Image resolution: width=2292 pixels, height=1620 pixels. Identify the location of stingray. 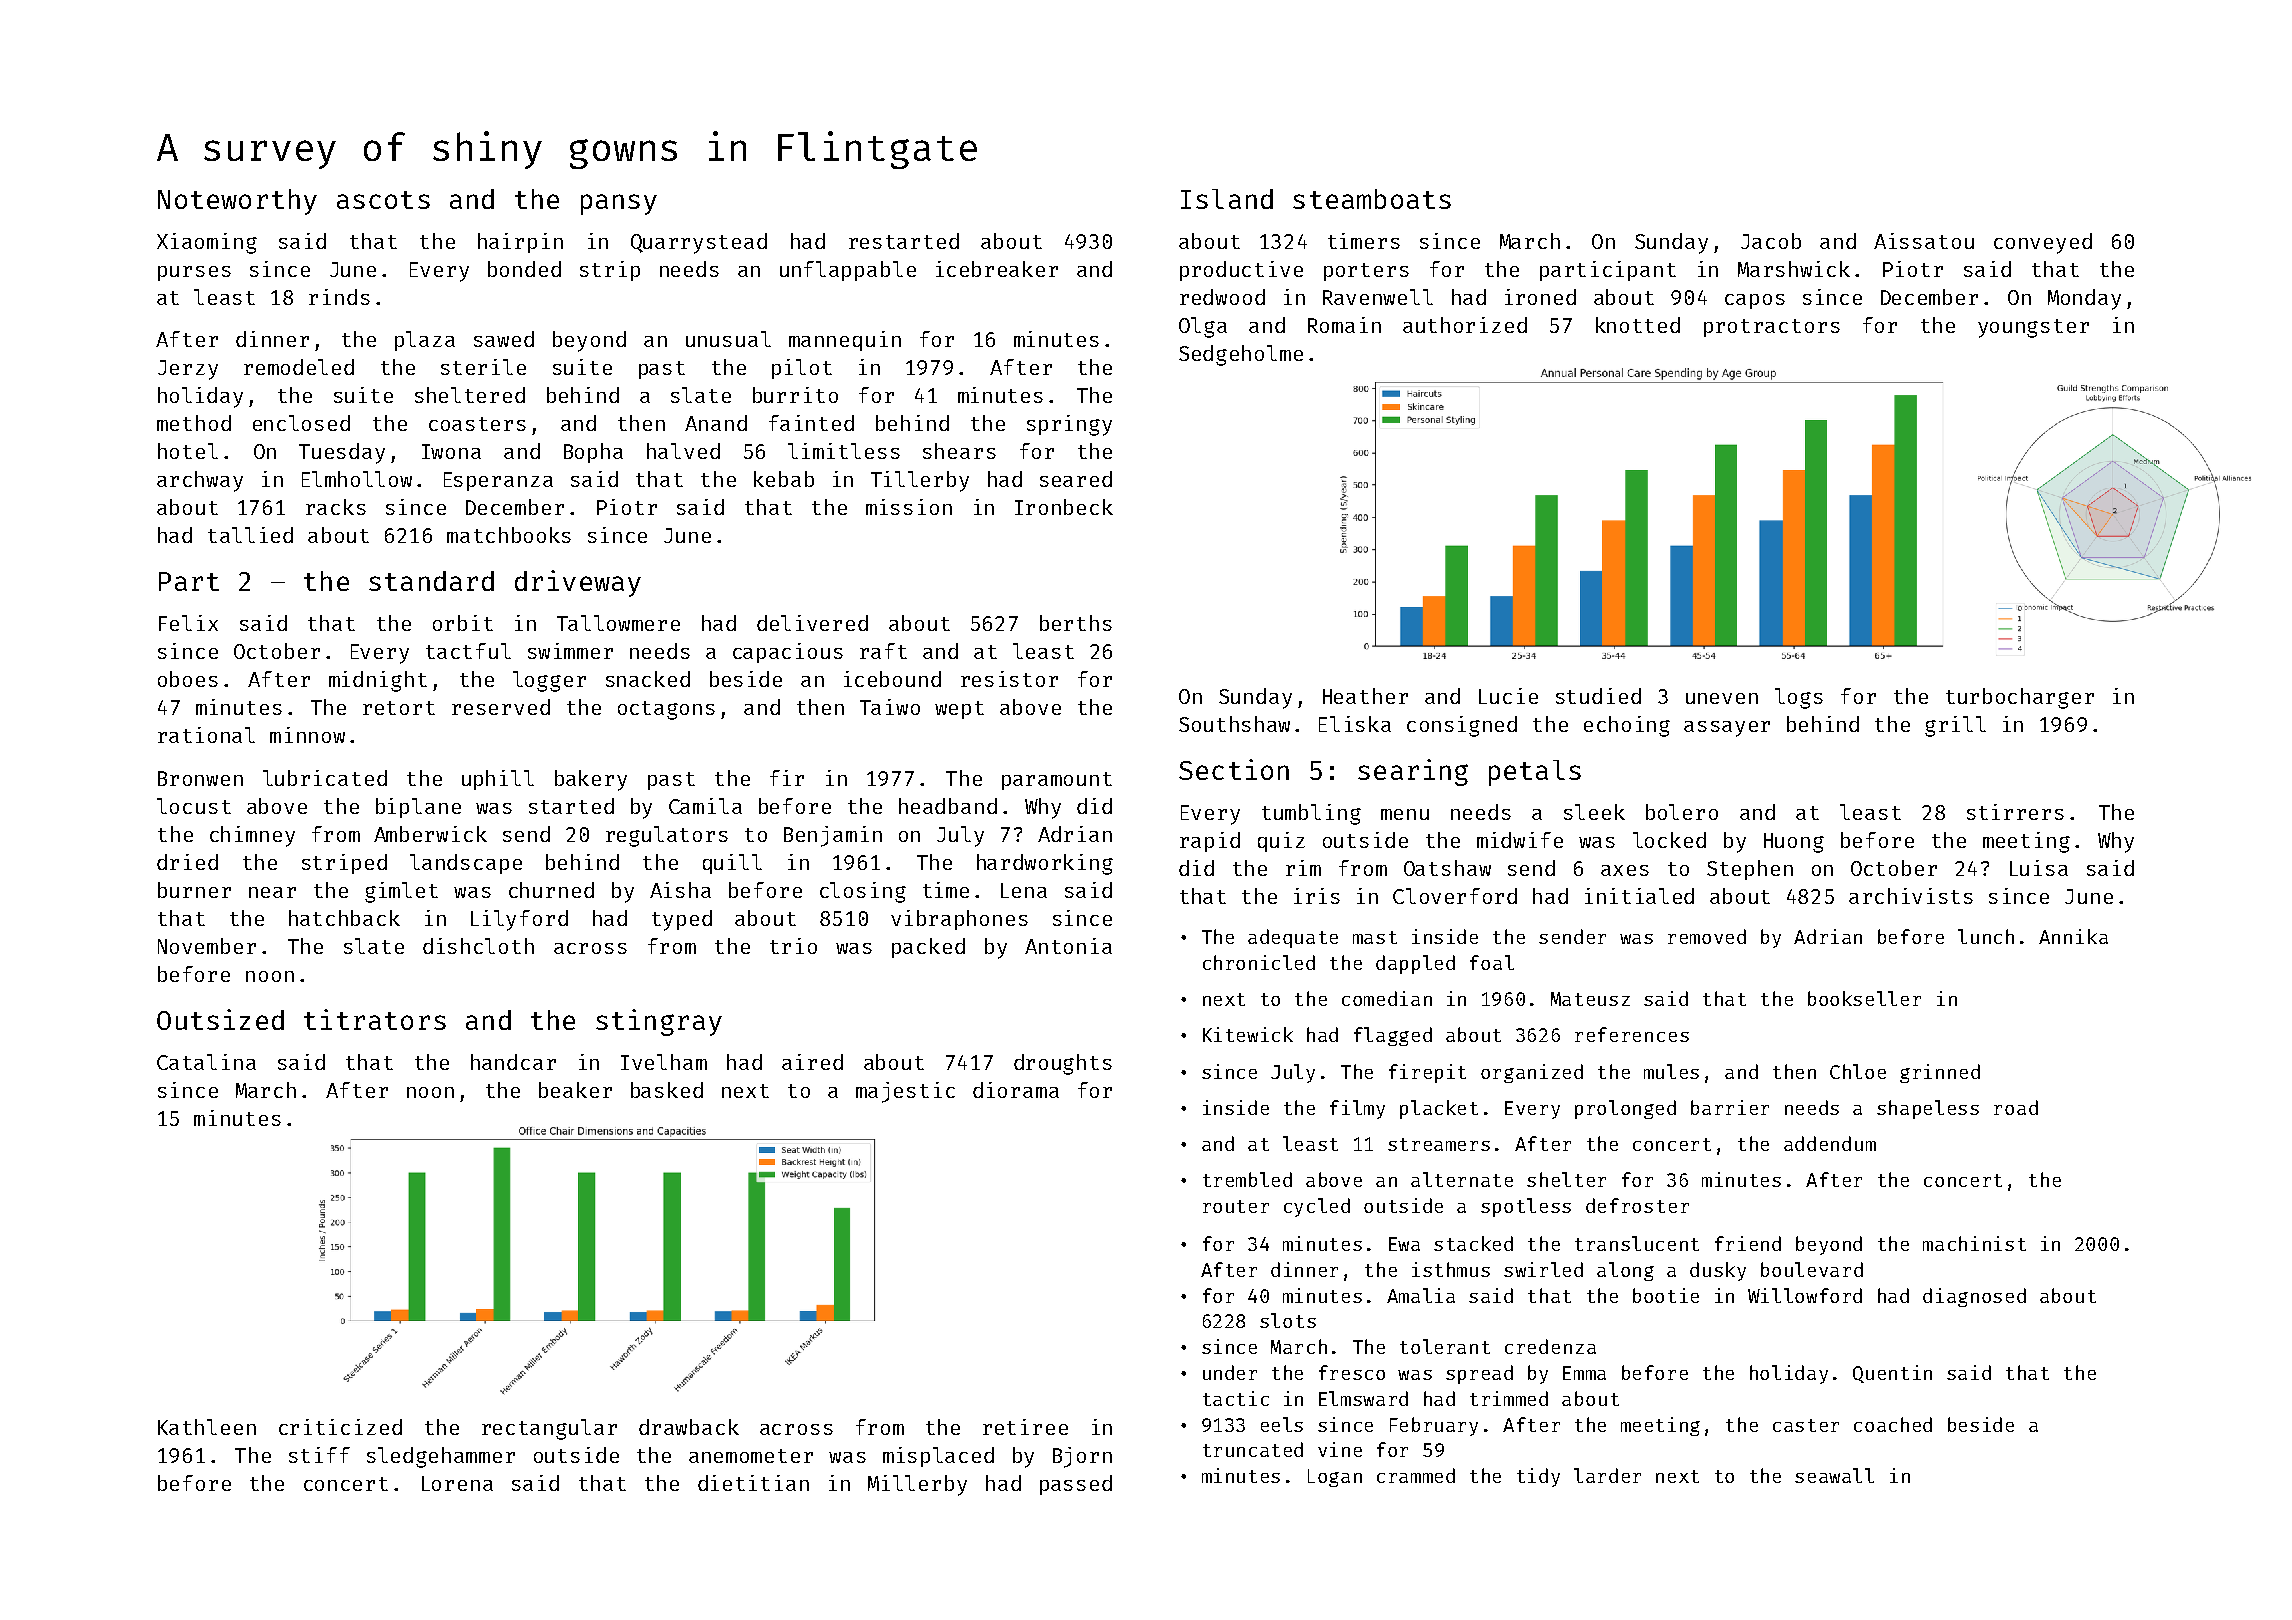
(659, 1022).
